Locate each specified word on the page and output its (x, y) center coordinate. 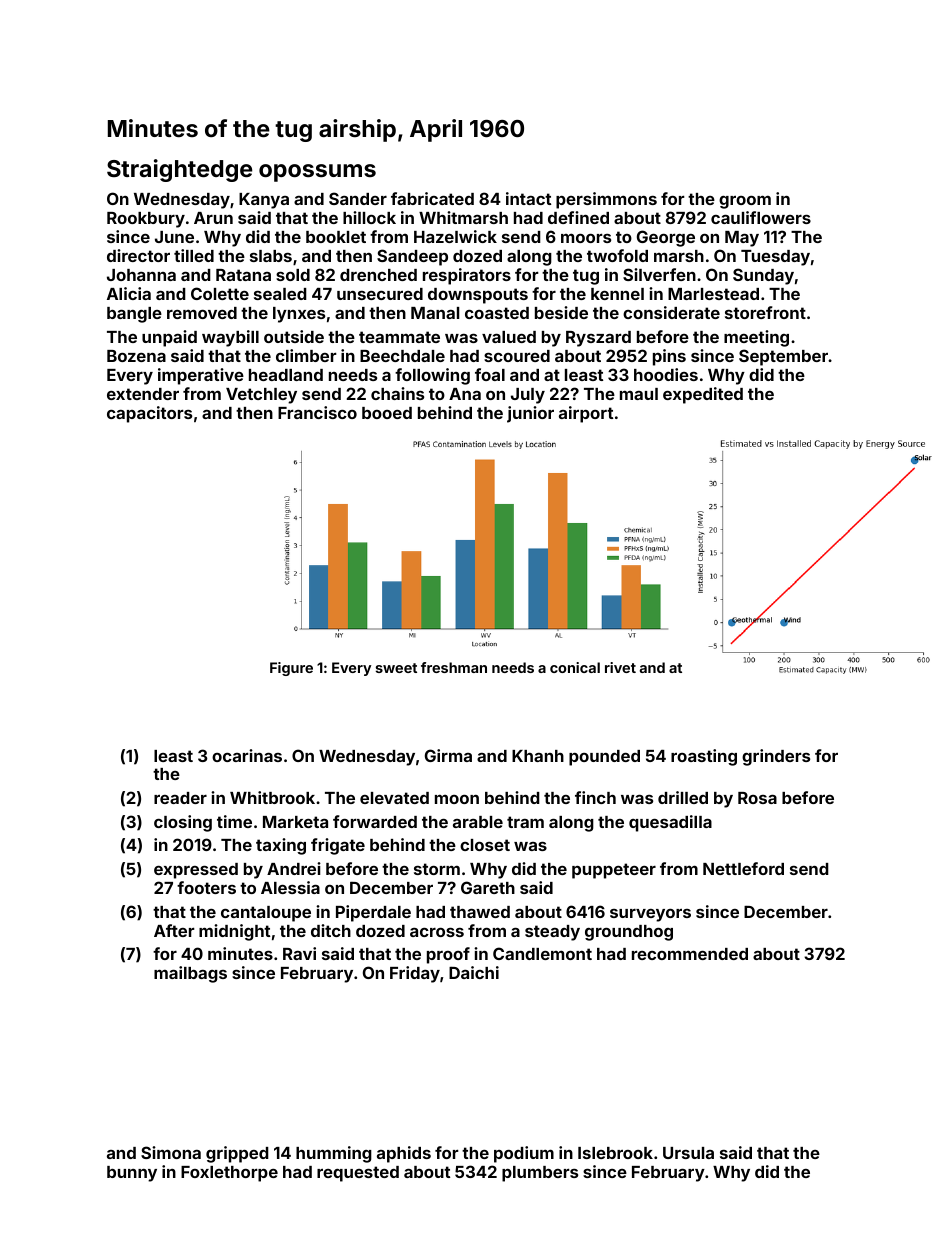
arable (478, 822)
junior (530, 414)
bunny (132, 1174)
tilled (194, 255)
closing (183, 823)
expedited (703, 395)
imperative (201, 376)
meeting (756, 338)
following (432, 376)
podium (524, 1154)
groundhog (629, 933)
